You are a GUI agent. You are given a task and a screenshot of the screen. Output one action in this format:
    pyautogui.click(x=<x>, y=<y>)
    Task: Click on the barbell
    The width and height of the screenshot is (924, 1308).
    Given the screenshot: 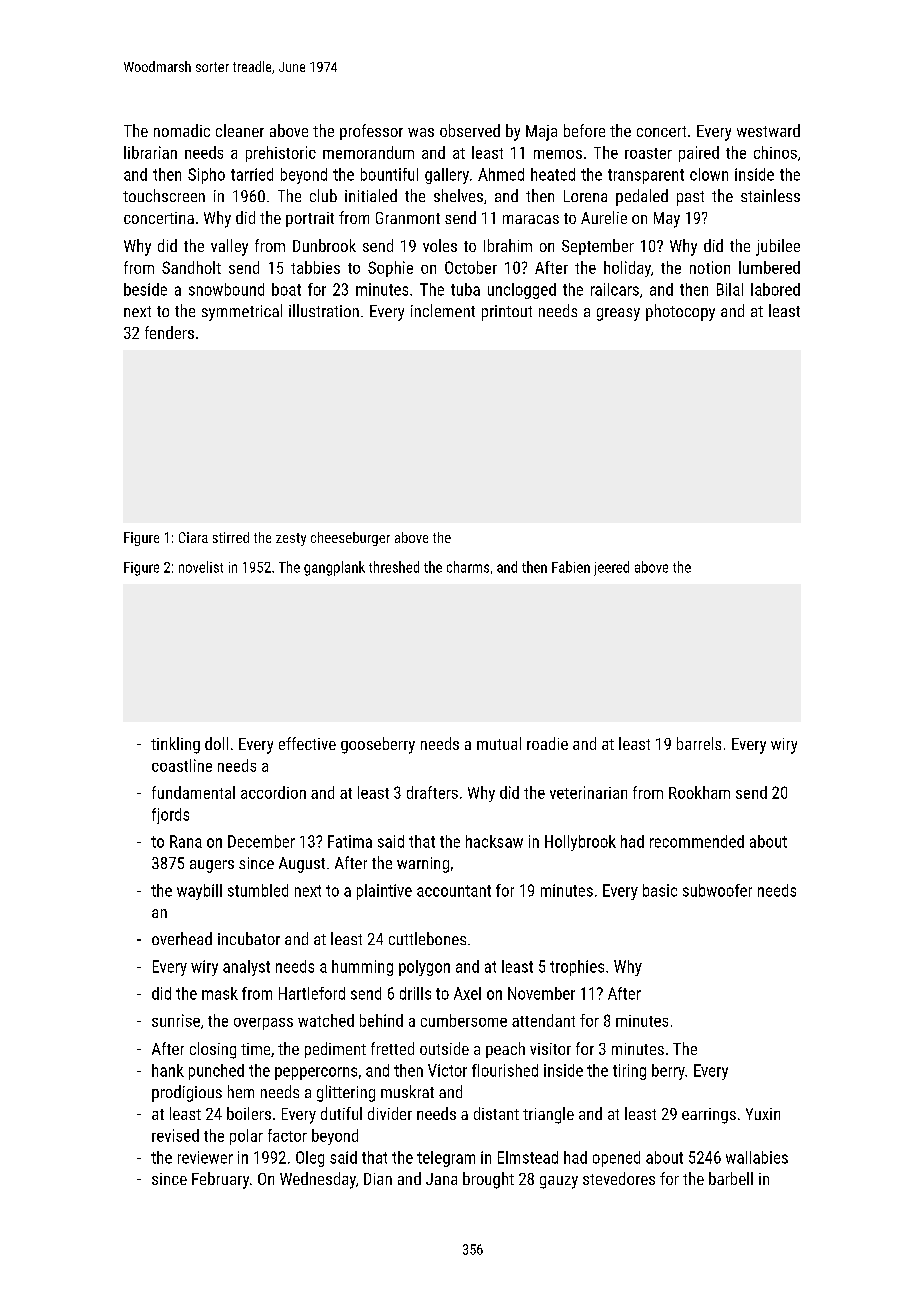 What is the action you would take?
    pyautogui.click(x=731, y=1178)
